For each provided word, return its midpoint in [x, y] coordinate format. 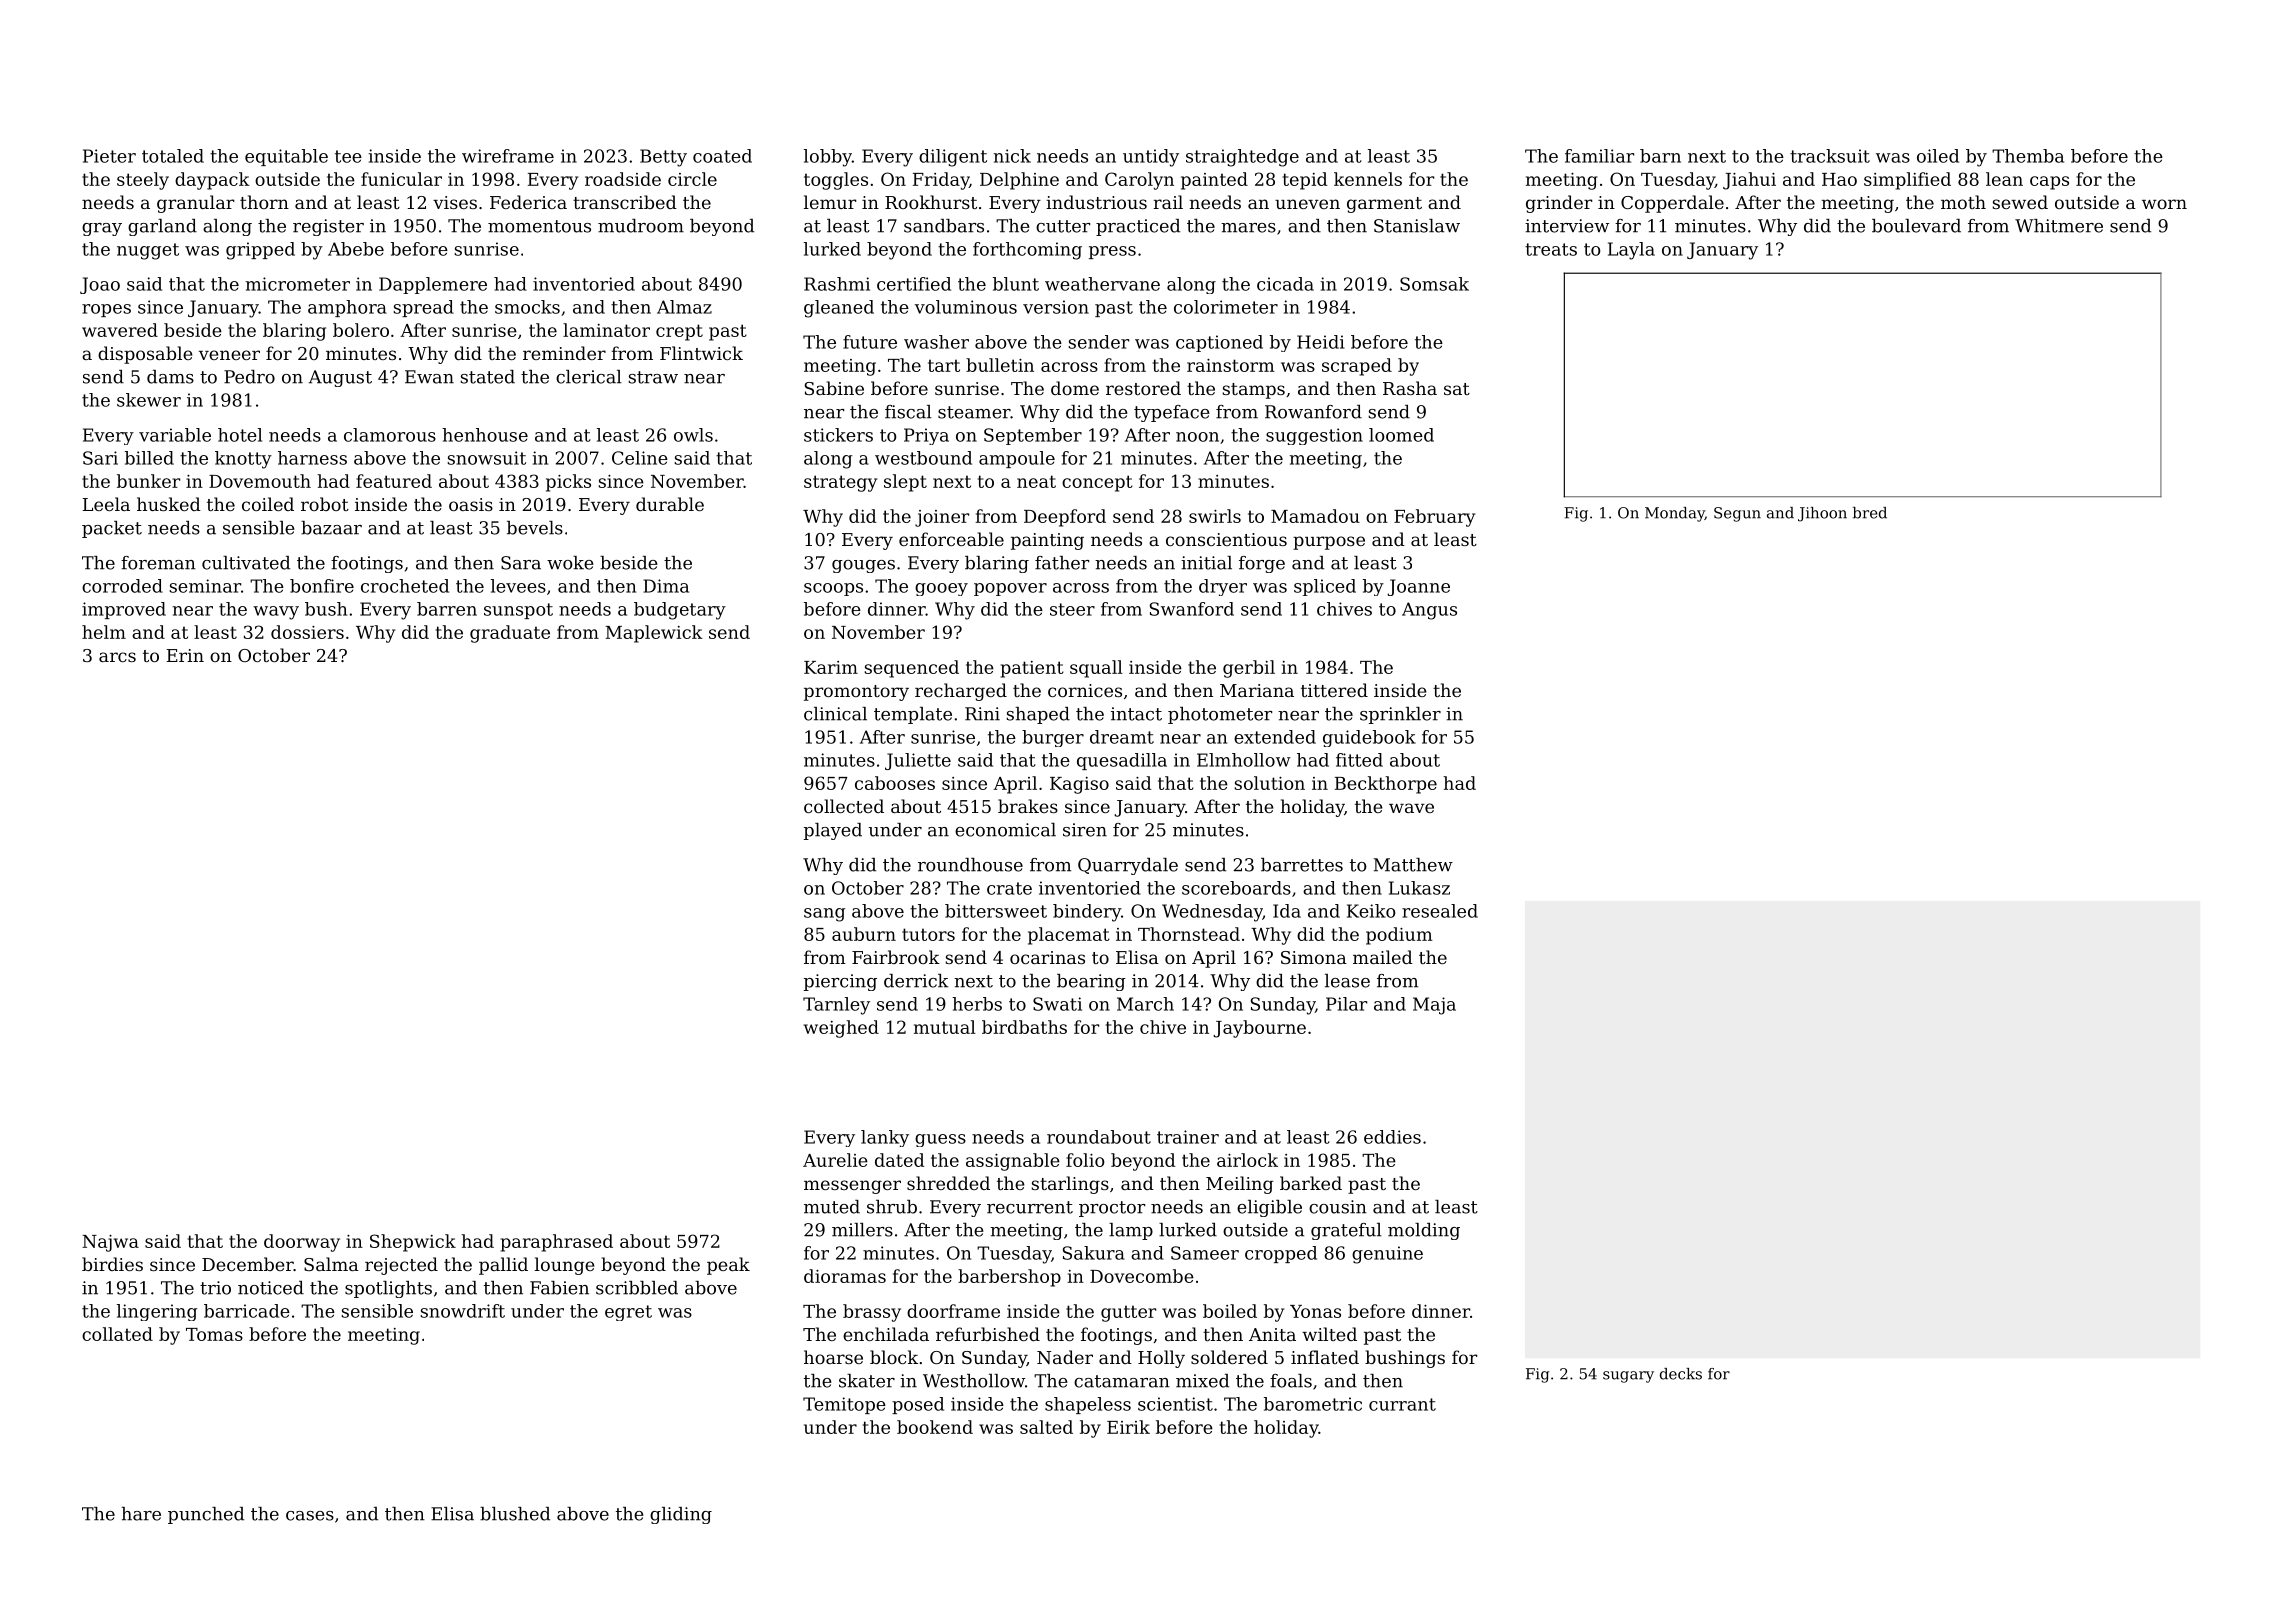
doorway [302, 1243]
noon [1197, 437]
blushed [515, 1514]
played [833, 831]
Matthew [1413, 865]
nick [1012, 156]
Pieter [109, 156]
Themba [2028, 156]
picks [568, 483]
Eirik [1128, 1427]
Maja [1434, 1006]
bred [1870, 513]
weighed [841, 1029]
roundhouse [970, 865]
